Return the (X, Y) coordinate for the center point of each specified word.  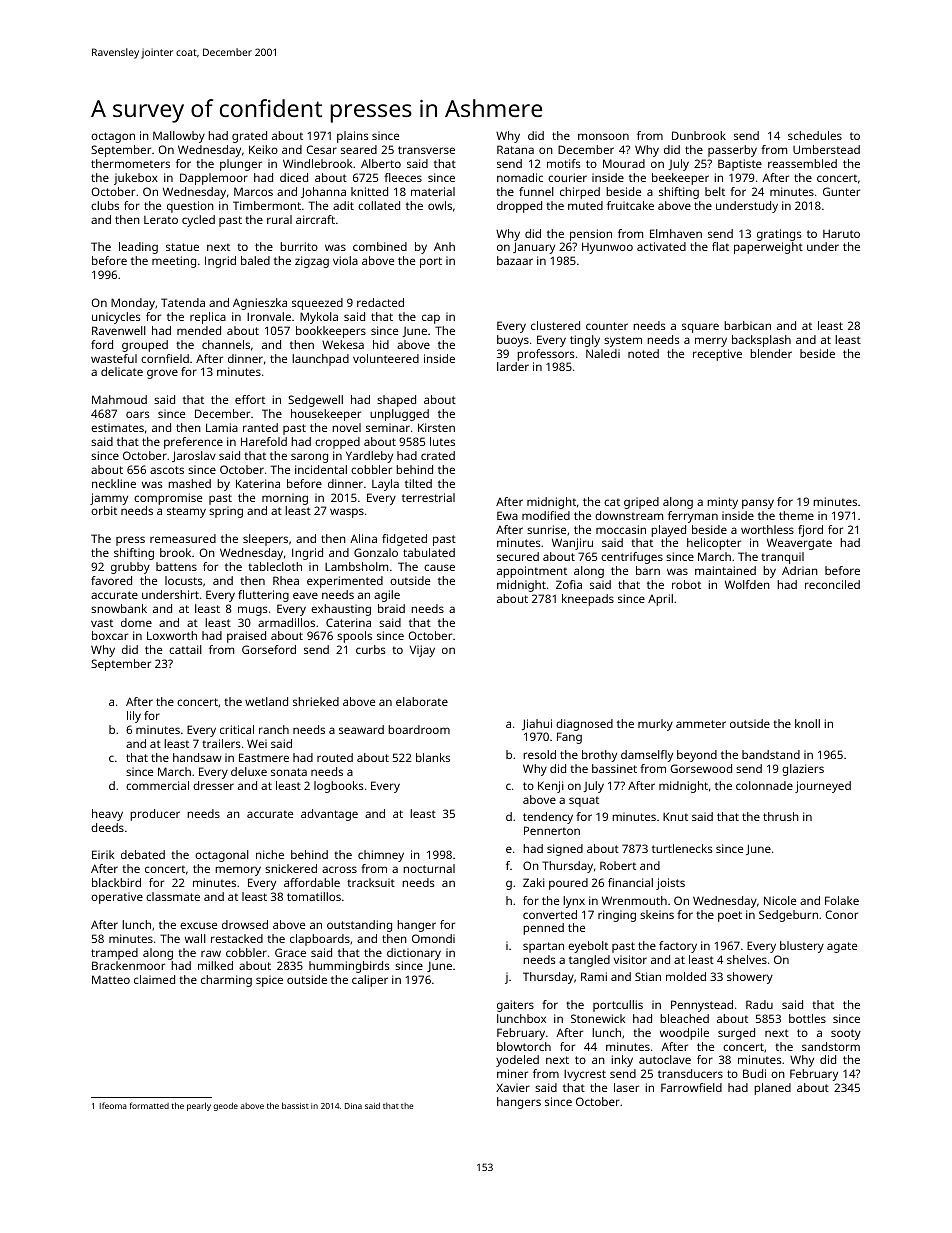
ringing (617, 916)
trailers (221, 743)
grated (249, 137)
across (339, 869)
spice (269, 981)
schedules (815, 135)
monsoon (603, 136)
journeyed (823, 787)
